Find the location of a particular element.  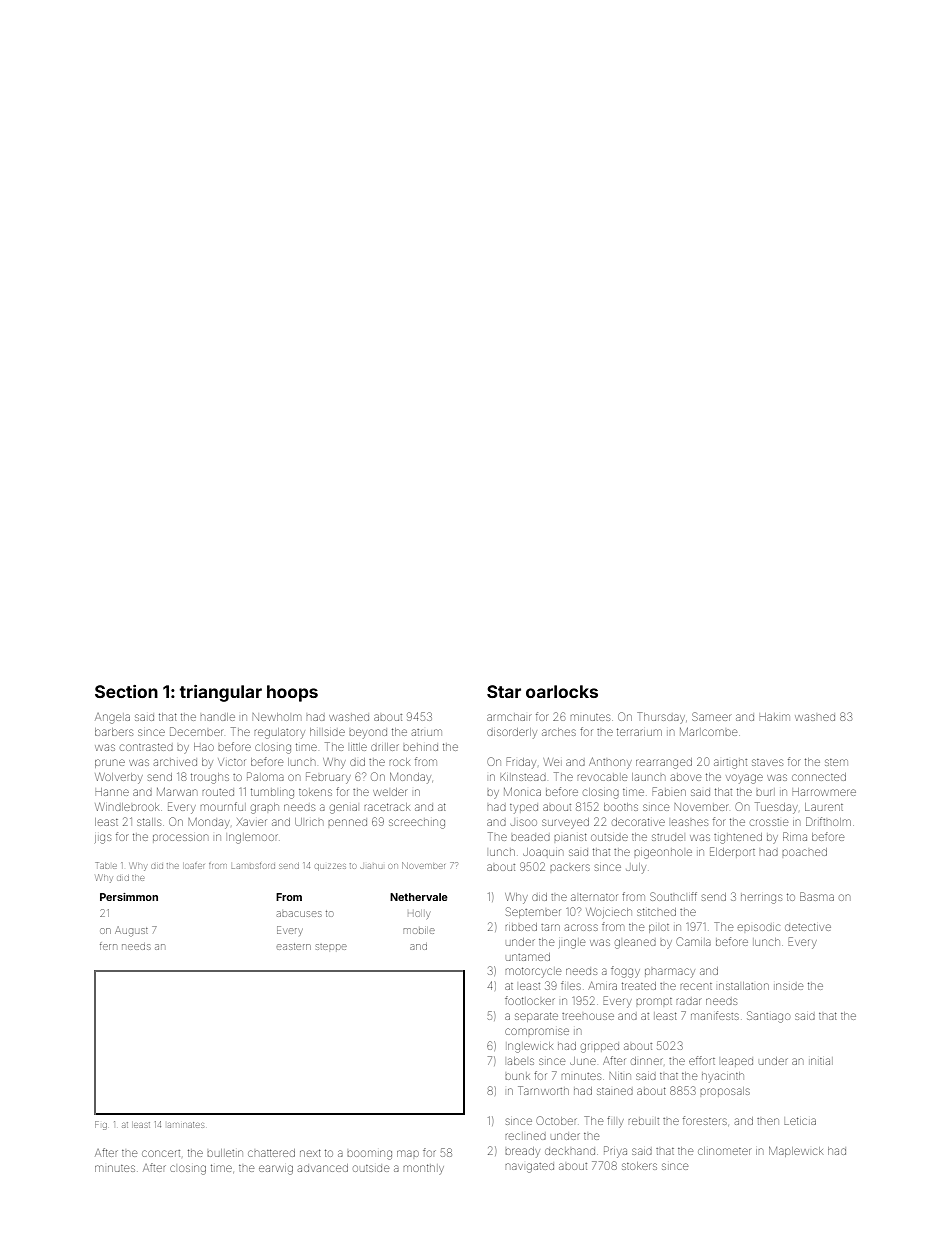

oarlocks is located at coordinates (562, 691).
